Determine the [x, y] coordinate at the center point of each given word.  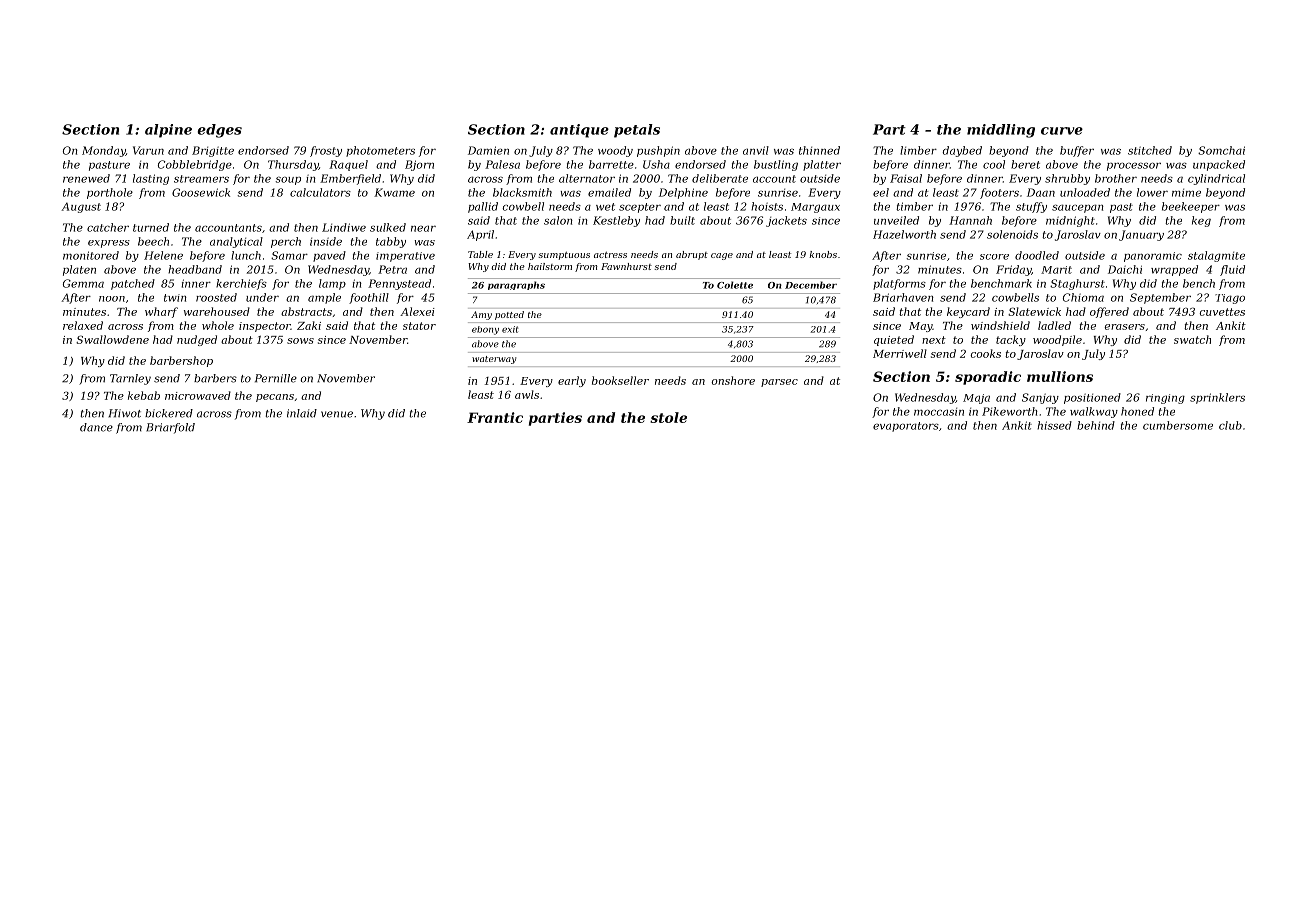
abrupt [692, 255]
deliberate [720, 178]
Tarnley [130, 379]
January [1141, 235]
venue [337, 414]
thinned [819, 150]
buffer [1077, 151]
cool [994, 164]
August [81, 207]
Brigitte [213, 151]
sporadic [988, 378]
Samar [289, 255]
